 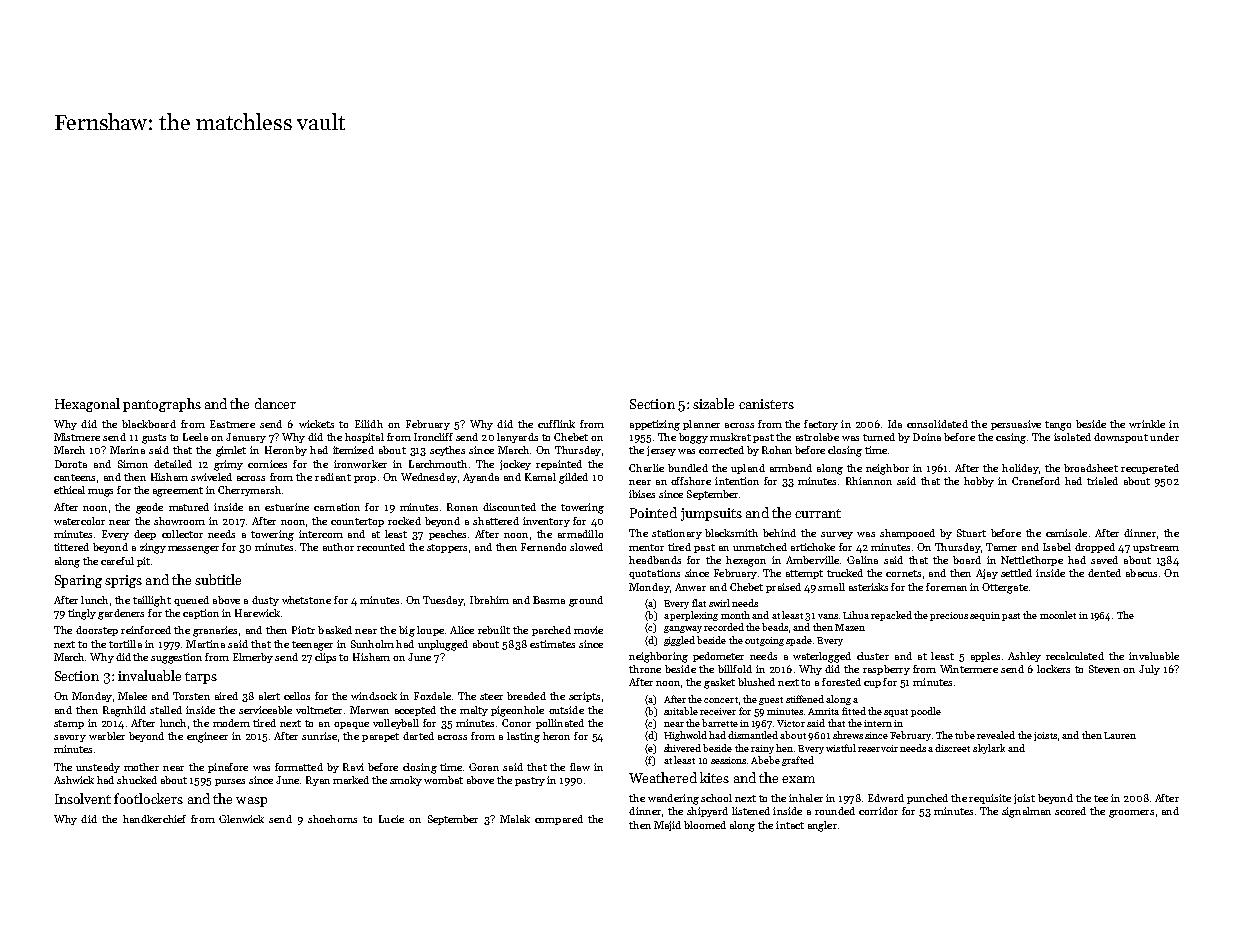 I want to click on wrinkle, so click(x=1147, y=424).
